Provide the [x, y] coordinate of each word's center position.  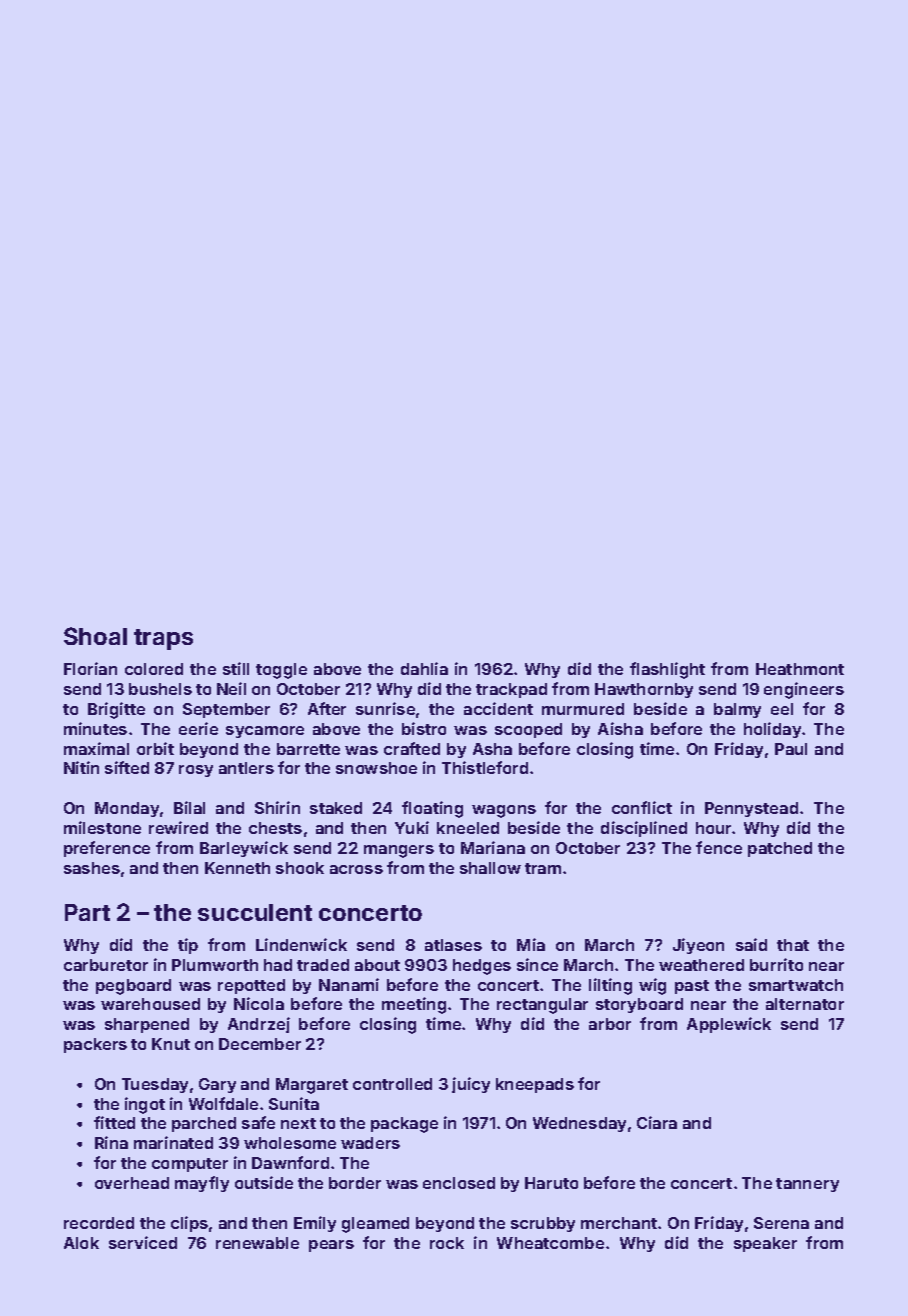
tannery [807, 1185]
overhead [132, 1183]
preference [107, 849]
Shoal [95, 636]
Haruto [551, 1183]
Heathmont [800, 669]
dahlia [424, 668]
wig [652, 986]
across [356, 869]
